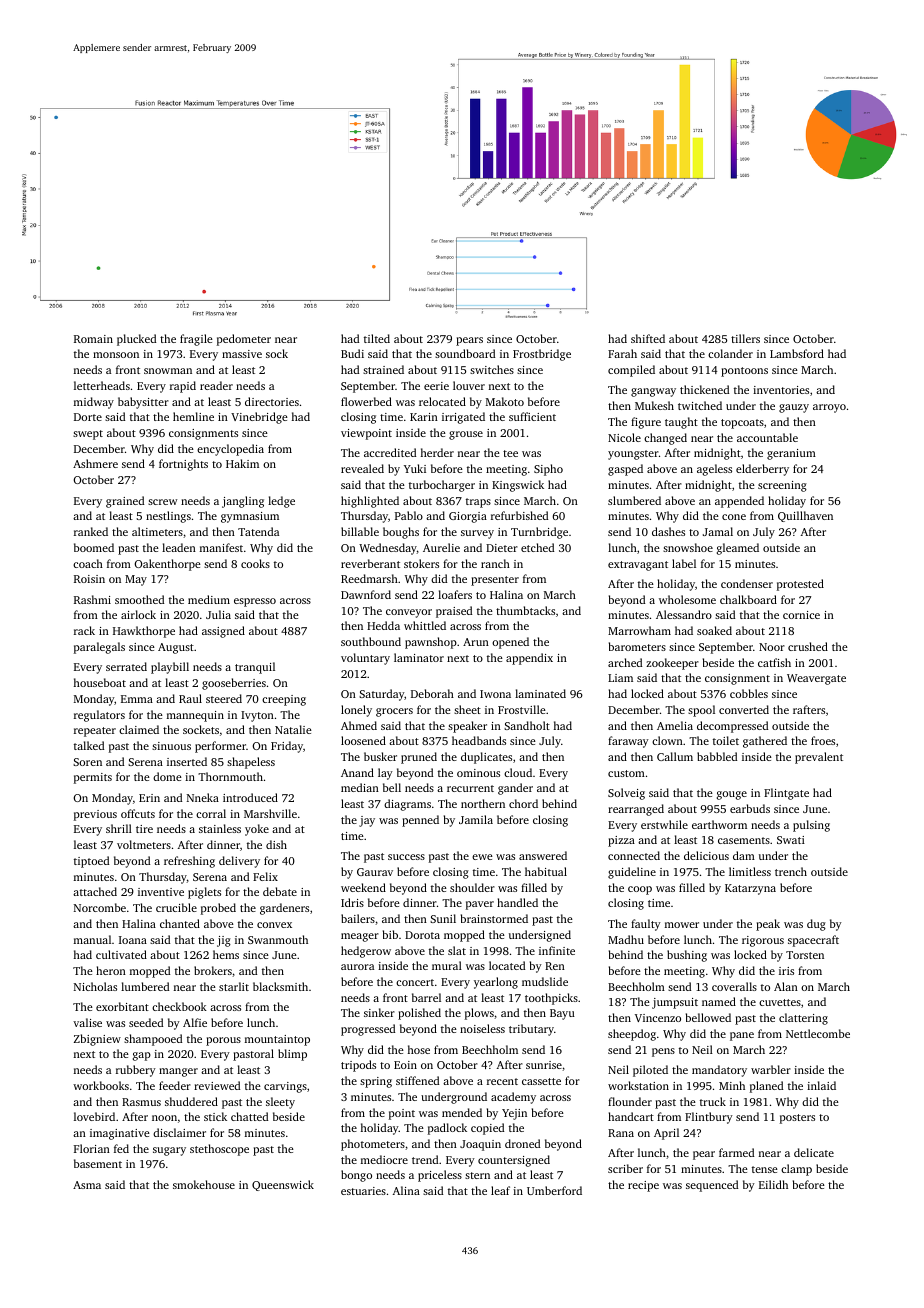 Image resolution: width=924 pixels, height=1308 pixels. I want to click on espresso, so click(255, 602).
